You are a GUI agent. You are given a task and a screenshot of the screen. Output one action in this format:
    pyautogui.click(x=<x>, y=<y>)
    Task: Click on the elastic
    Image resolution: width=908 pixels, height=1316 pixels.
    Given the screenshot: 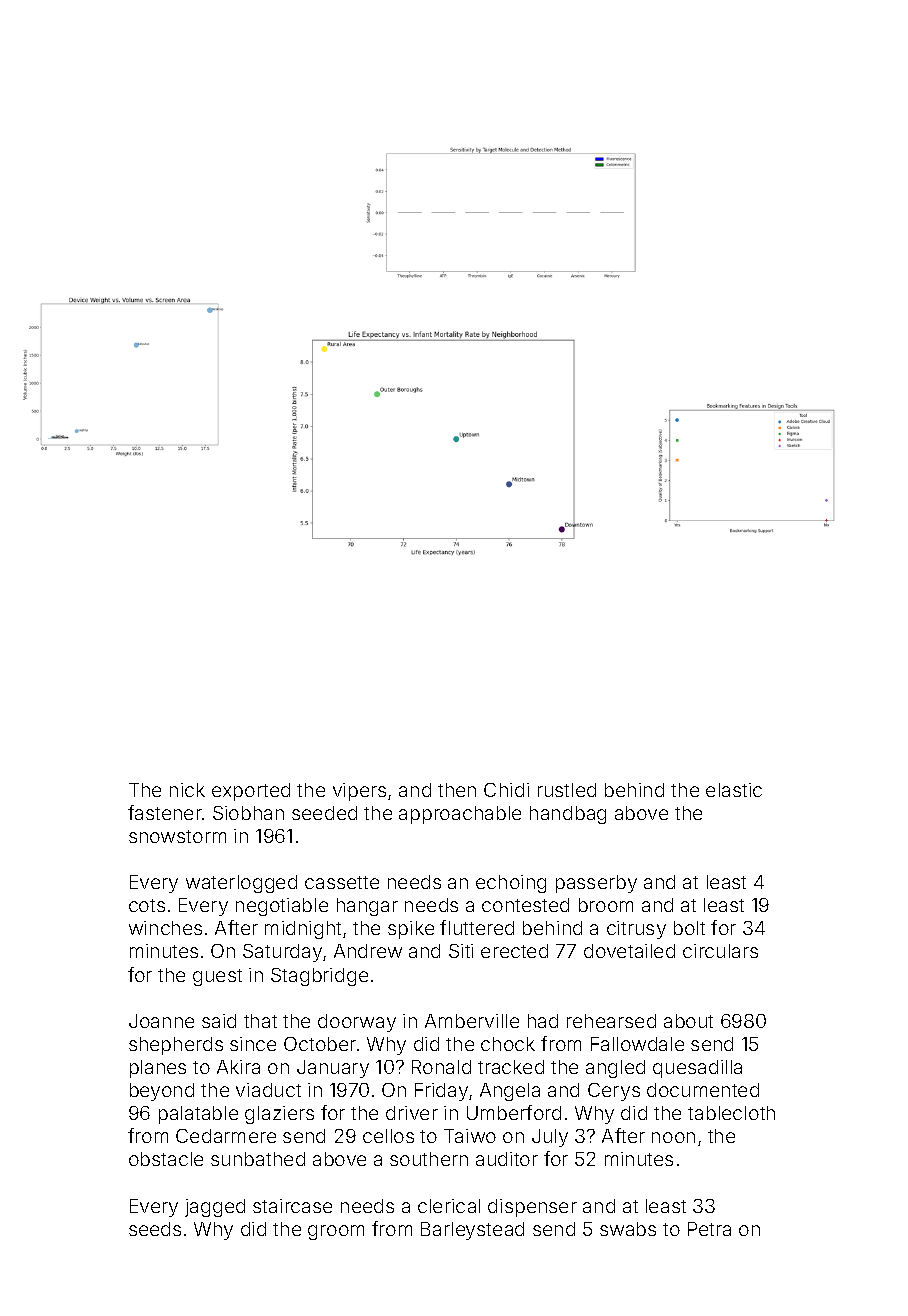 What is the action you would take?
    pyautogui.click(x=734, y=790)
